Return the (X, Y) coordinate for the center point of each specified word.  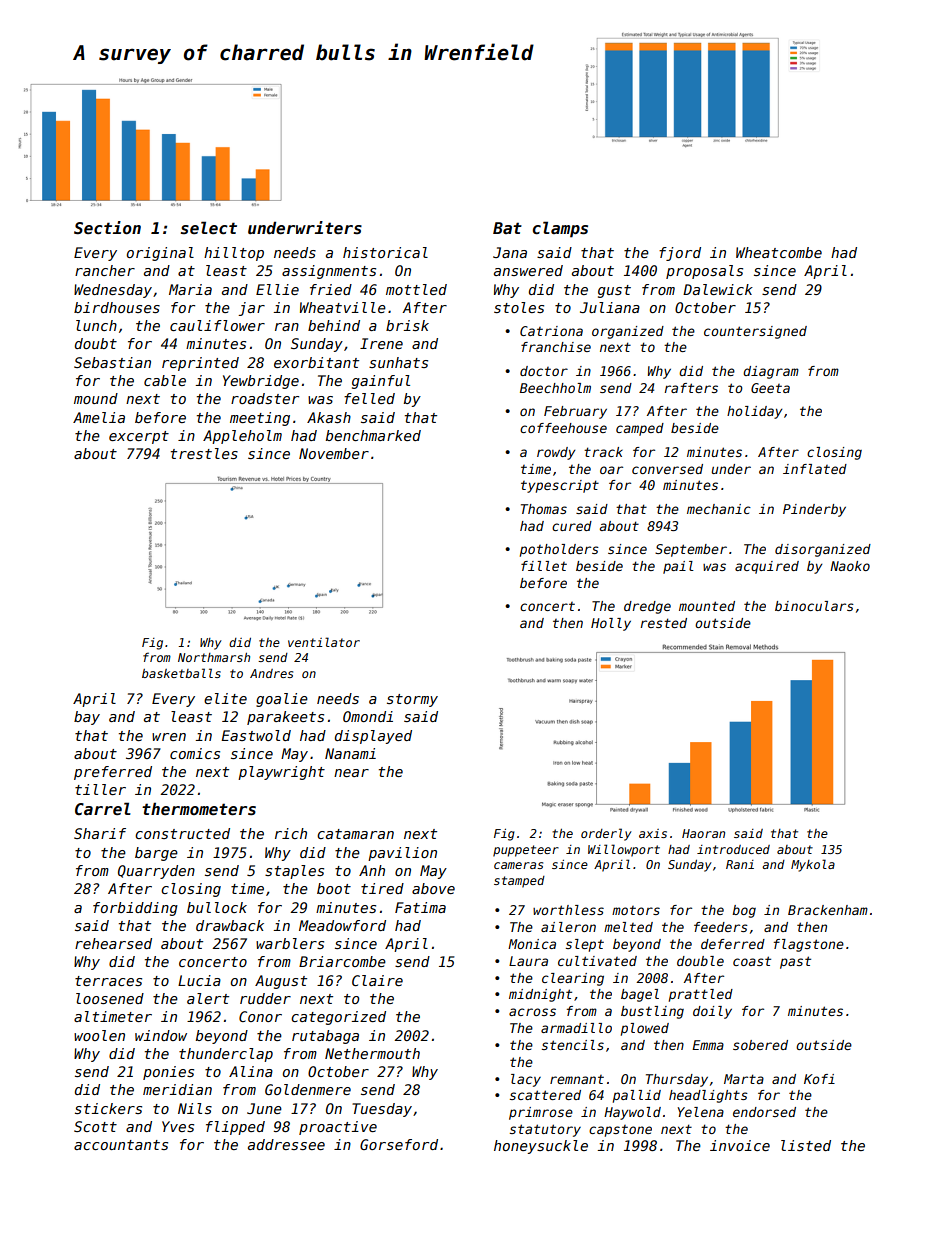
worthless (568, 910)
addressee (286, 1144)
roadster (265, 398)
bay (87, 718)
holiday (755, 412)
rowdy (556, 453)
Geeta (770, 388)
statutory (545, 1130)
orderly (606, 834)
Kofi (819, 1079)
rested (663, 623)
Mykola (813, 865)
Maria (190, 289)
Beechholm (555, 388)
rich (291, 833)
